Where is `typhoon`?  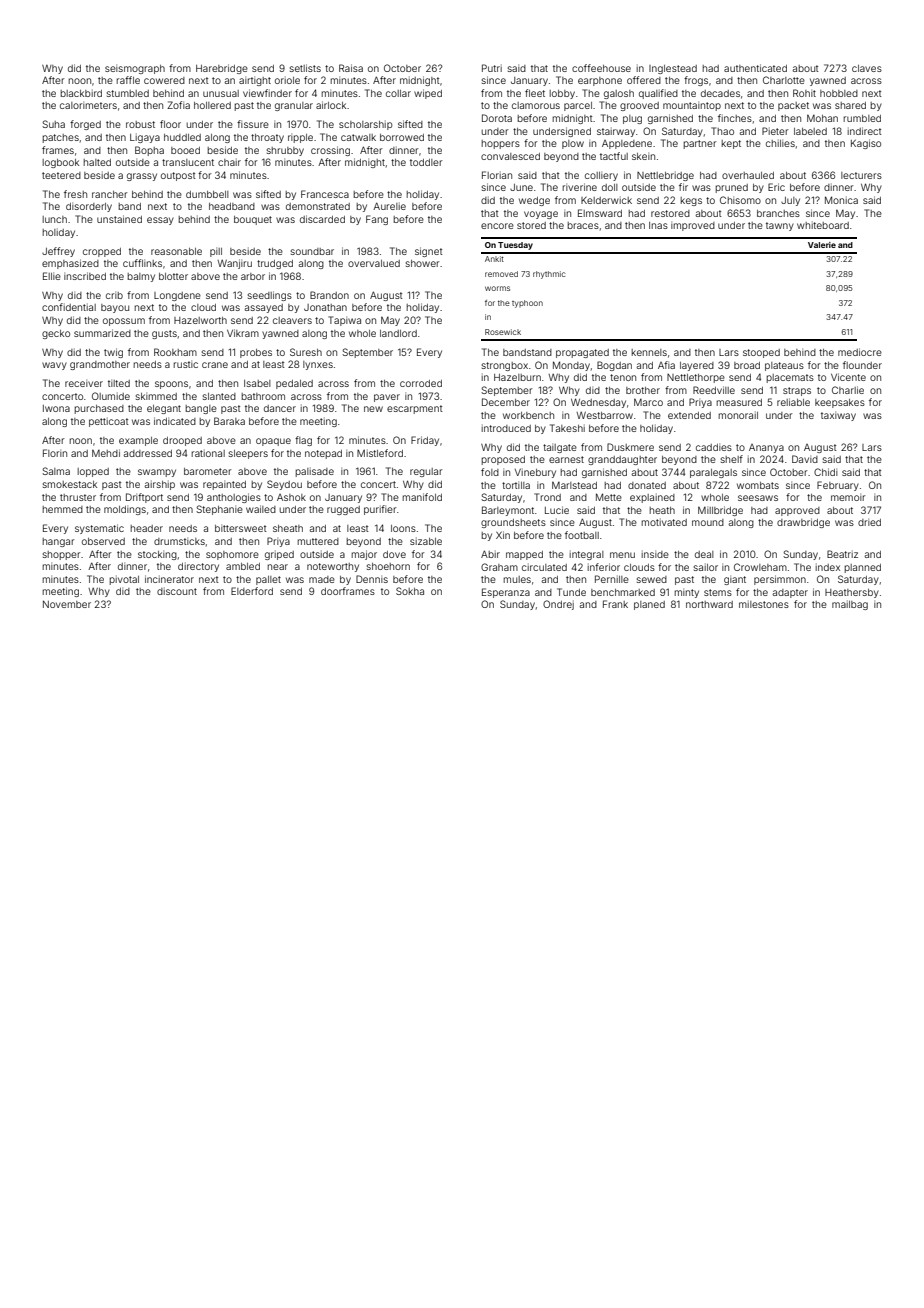 typhoon is located at coordinates (527, 304).
